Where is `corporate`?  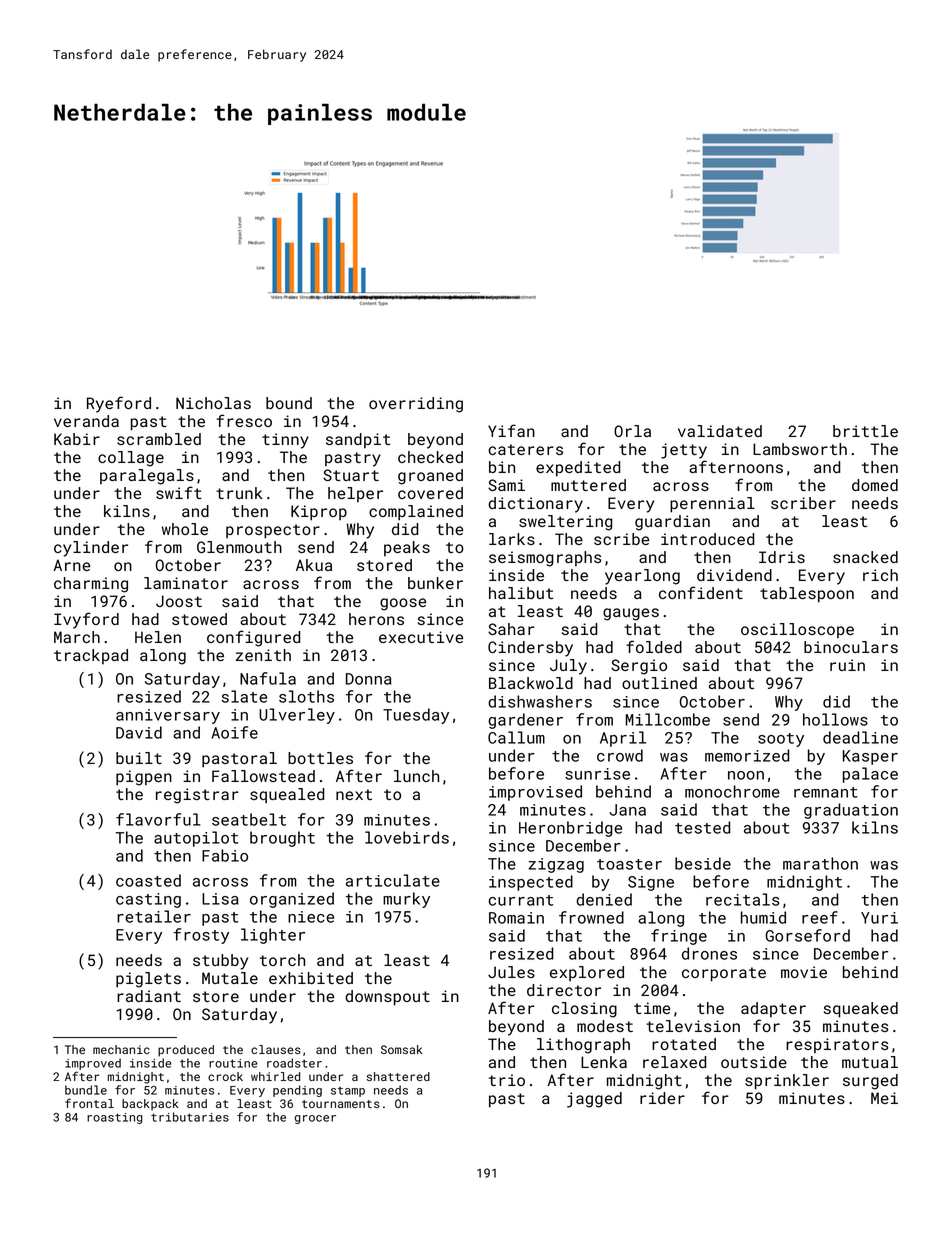
corporate is located at coordinates (724, 974).
